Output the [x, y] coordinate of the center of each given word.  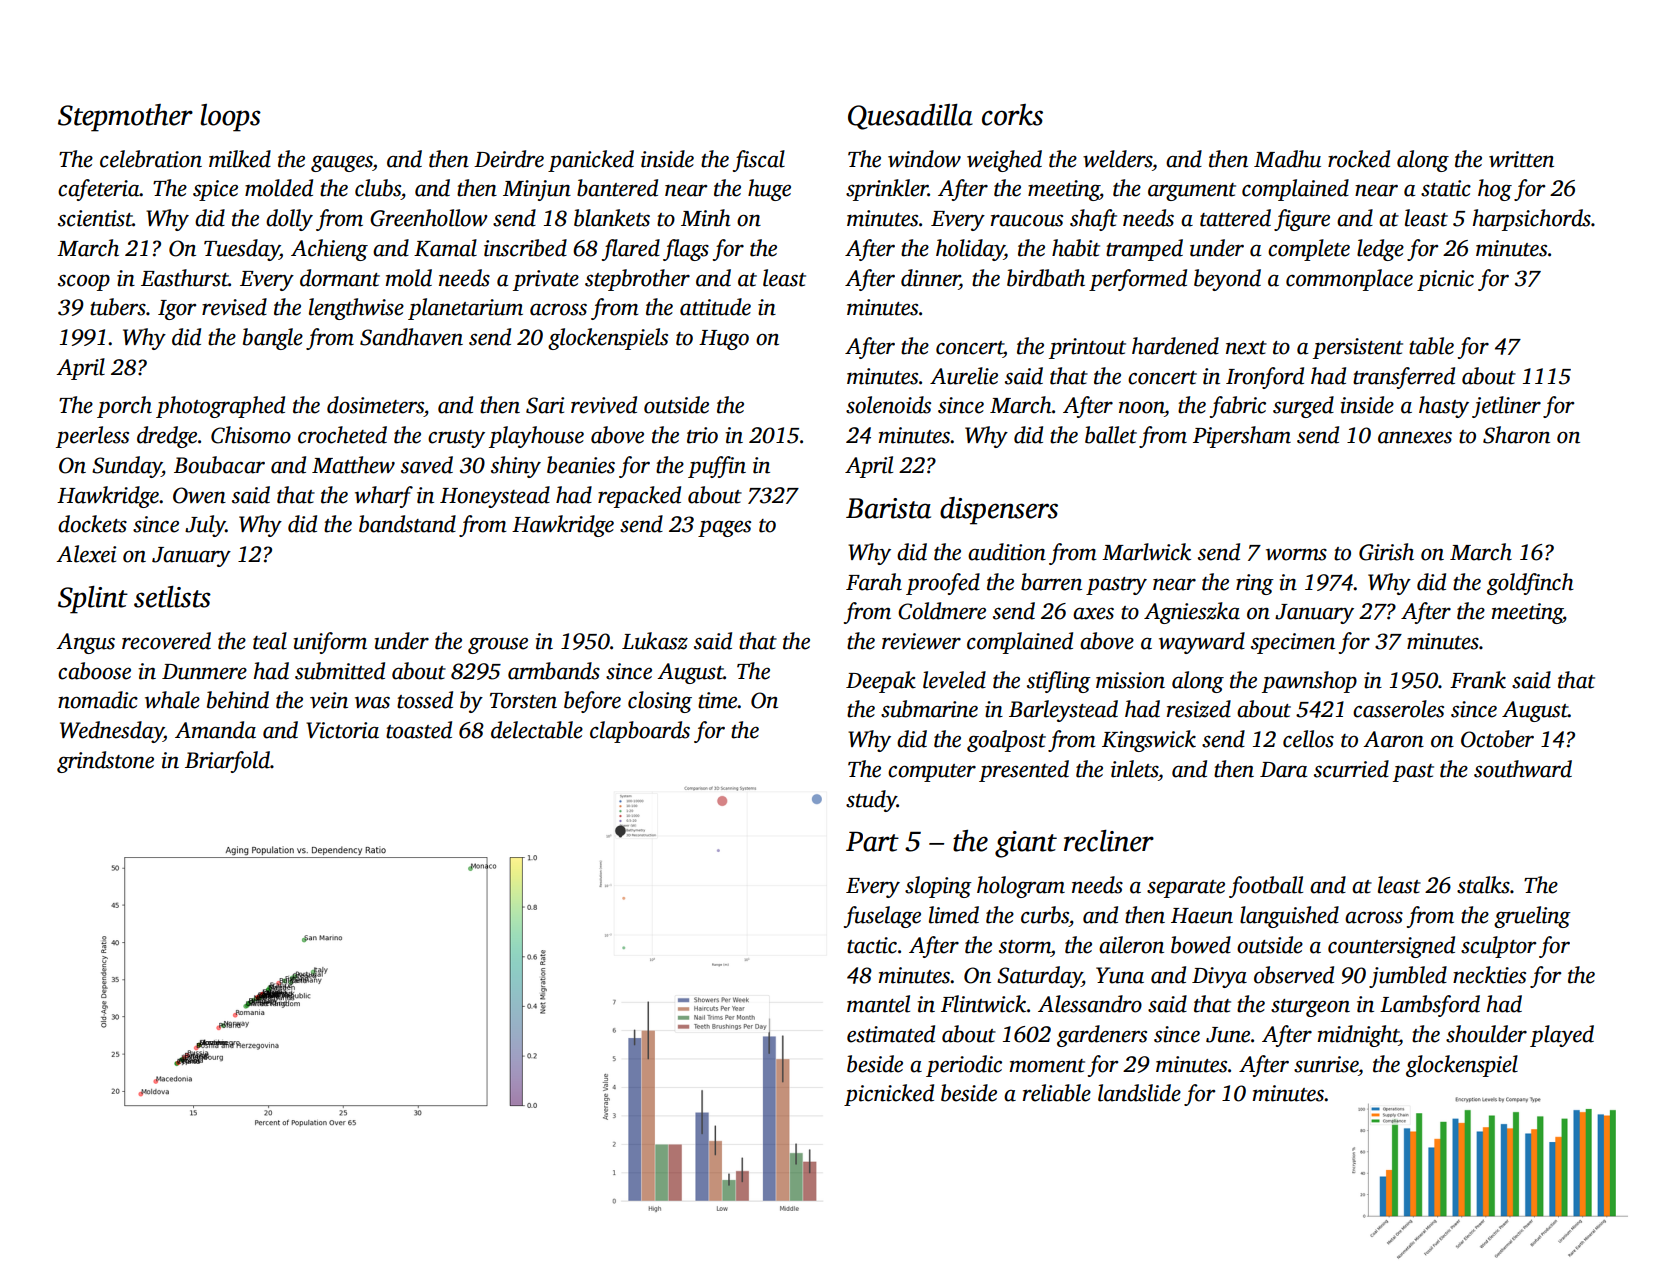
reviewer [921, 641]
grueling [1532, 917]
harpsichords [1532, 220]
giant [1026, 844]
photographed [220, 407]
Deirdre [509, 159]
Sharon [1516, 435]
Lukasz [655, 641]
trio [702, 435]
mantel [878, 1004]
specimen [1293, 643]
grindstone [105, 762]
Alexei [86, 554]
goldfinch [1530, 584]
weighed [1004, 161]
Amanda [215, 730]
